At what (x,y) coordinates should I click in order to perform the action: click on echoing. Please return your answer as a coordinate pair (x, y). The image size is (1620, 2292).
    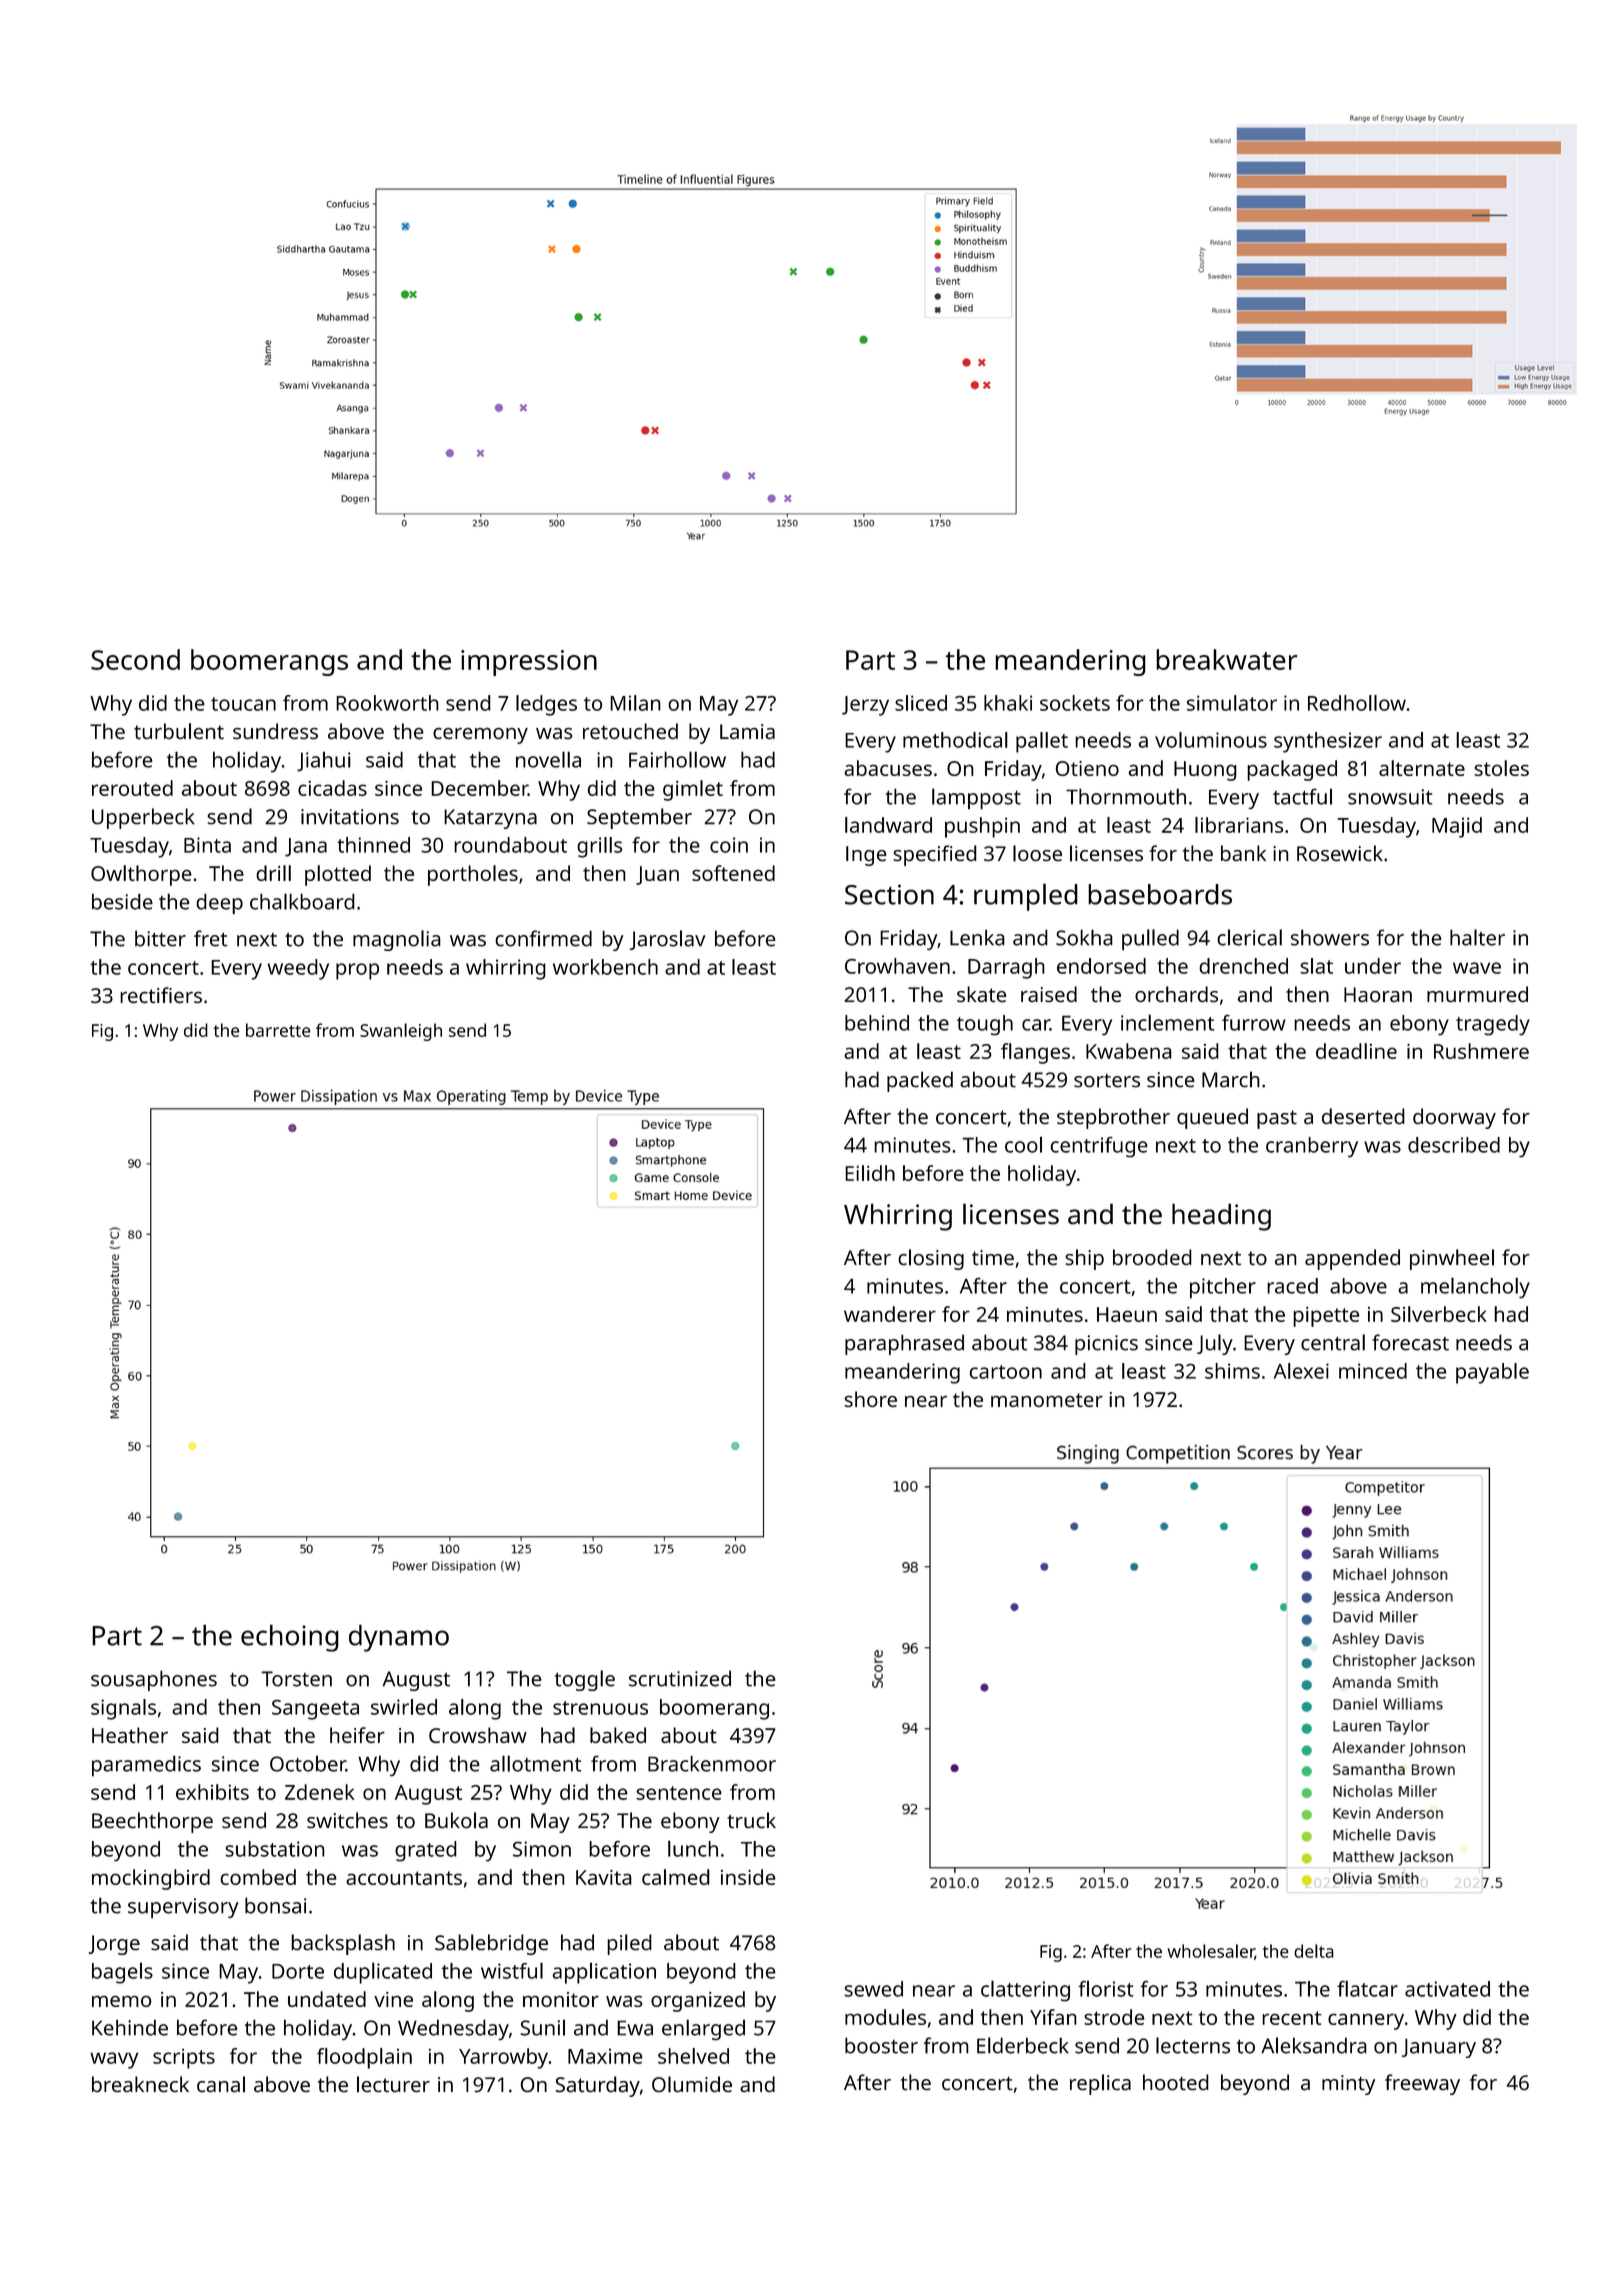
    Looking at the image, I should click on (290, 1638).
